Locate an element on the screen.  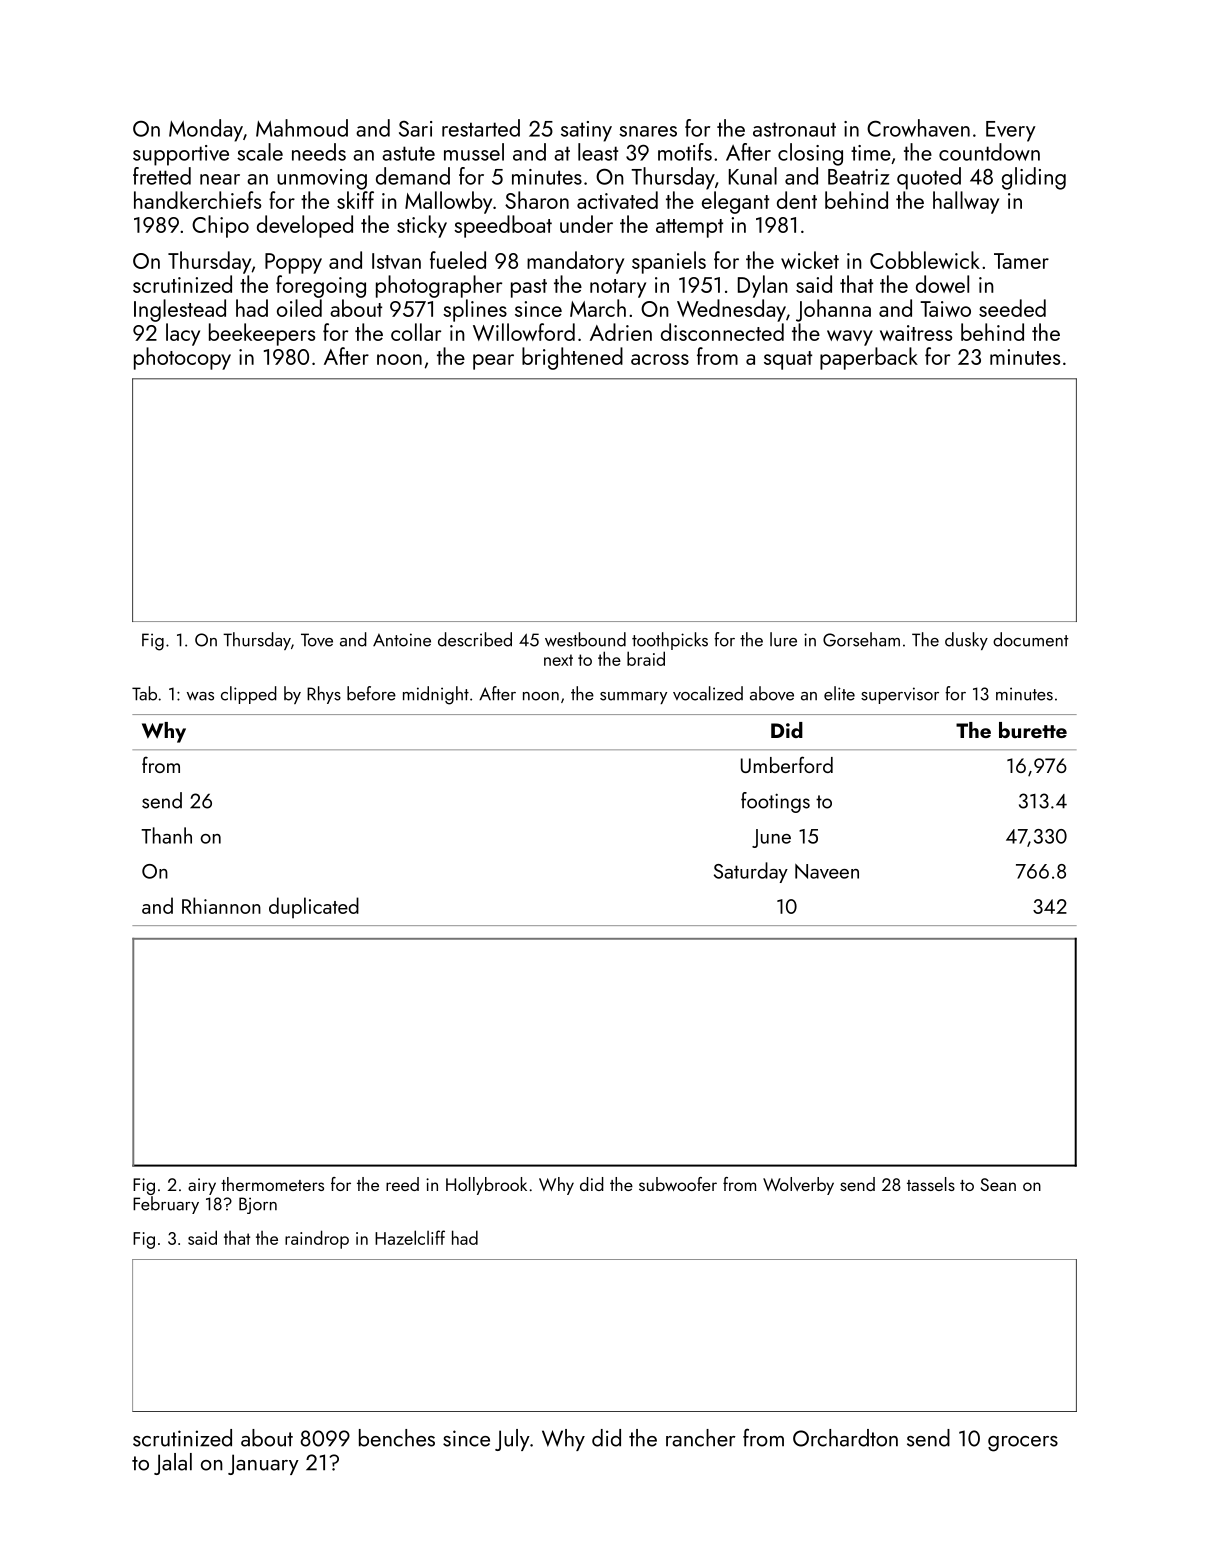
Jalal is located at coordinates (173, 1464).
